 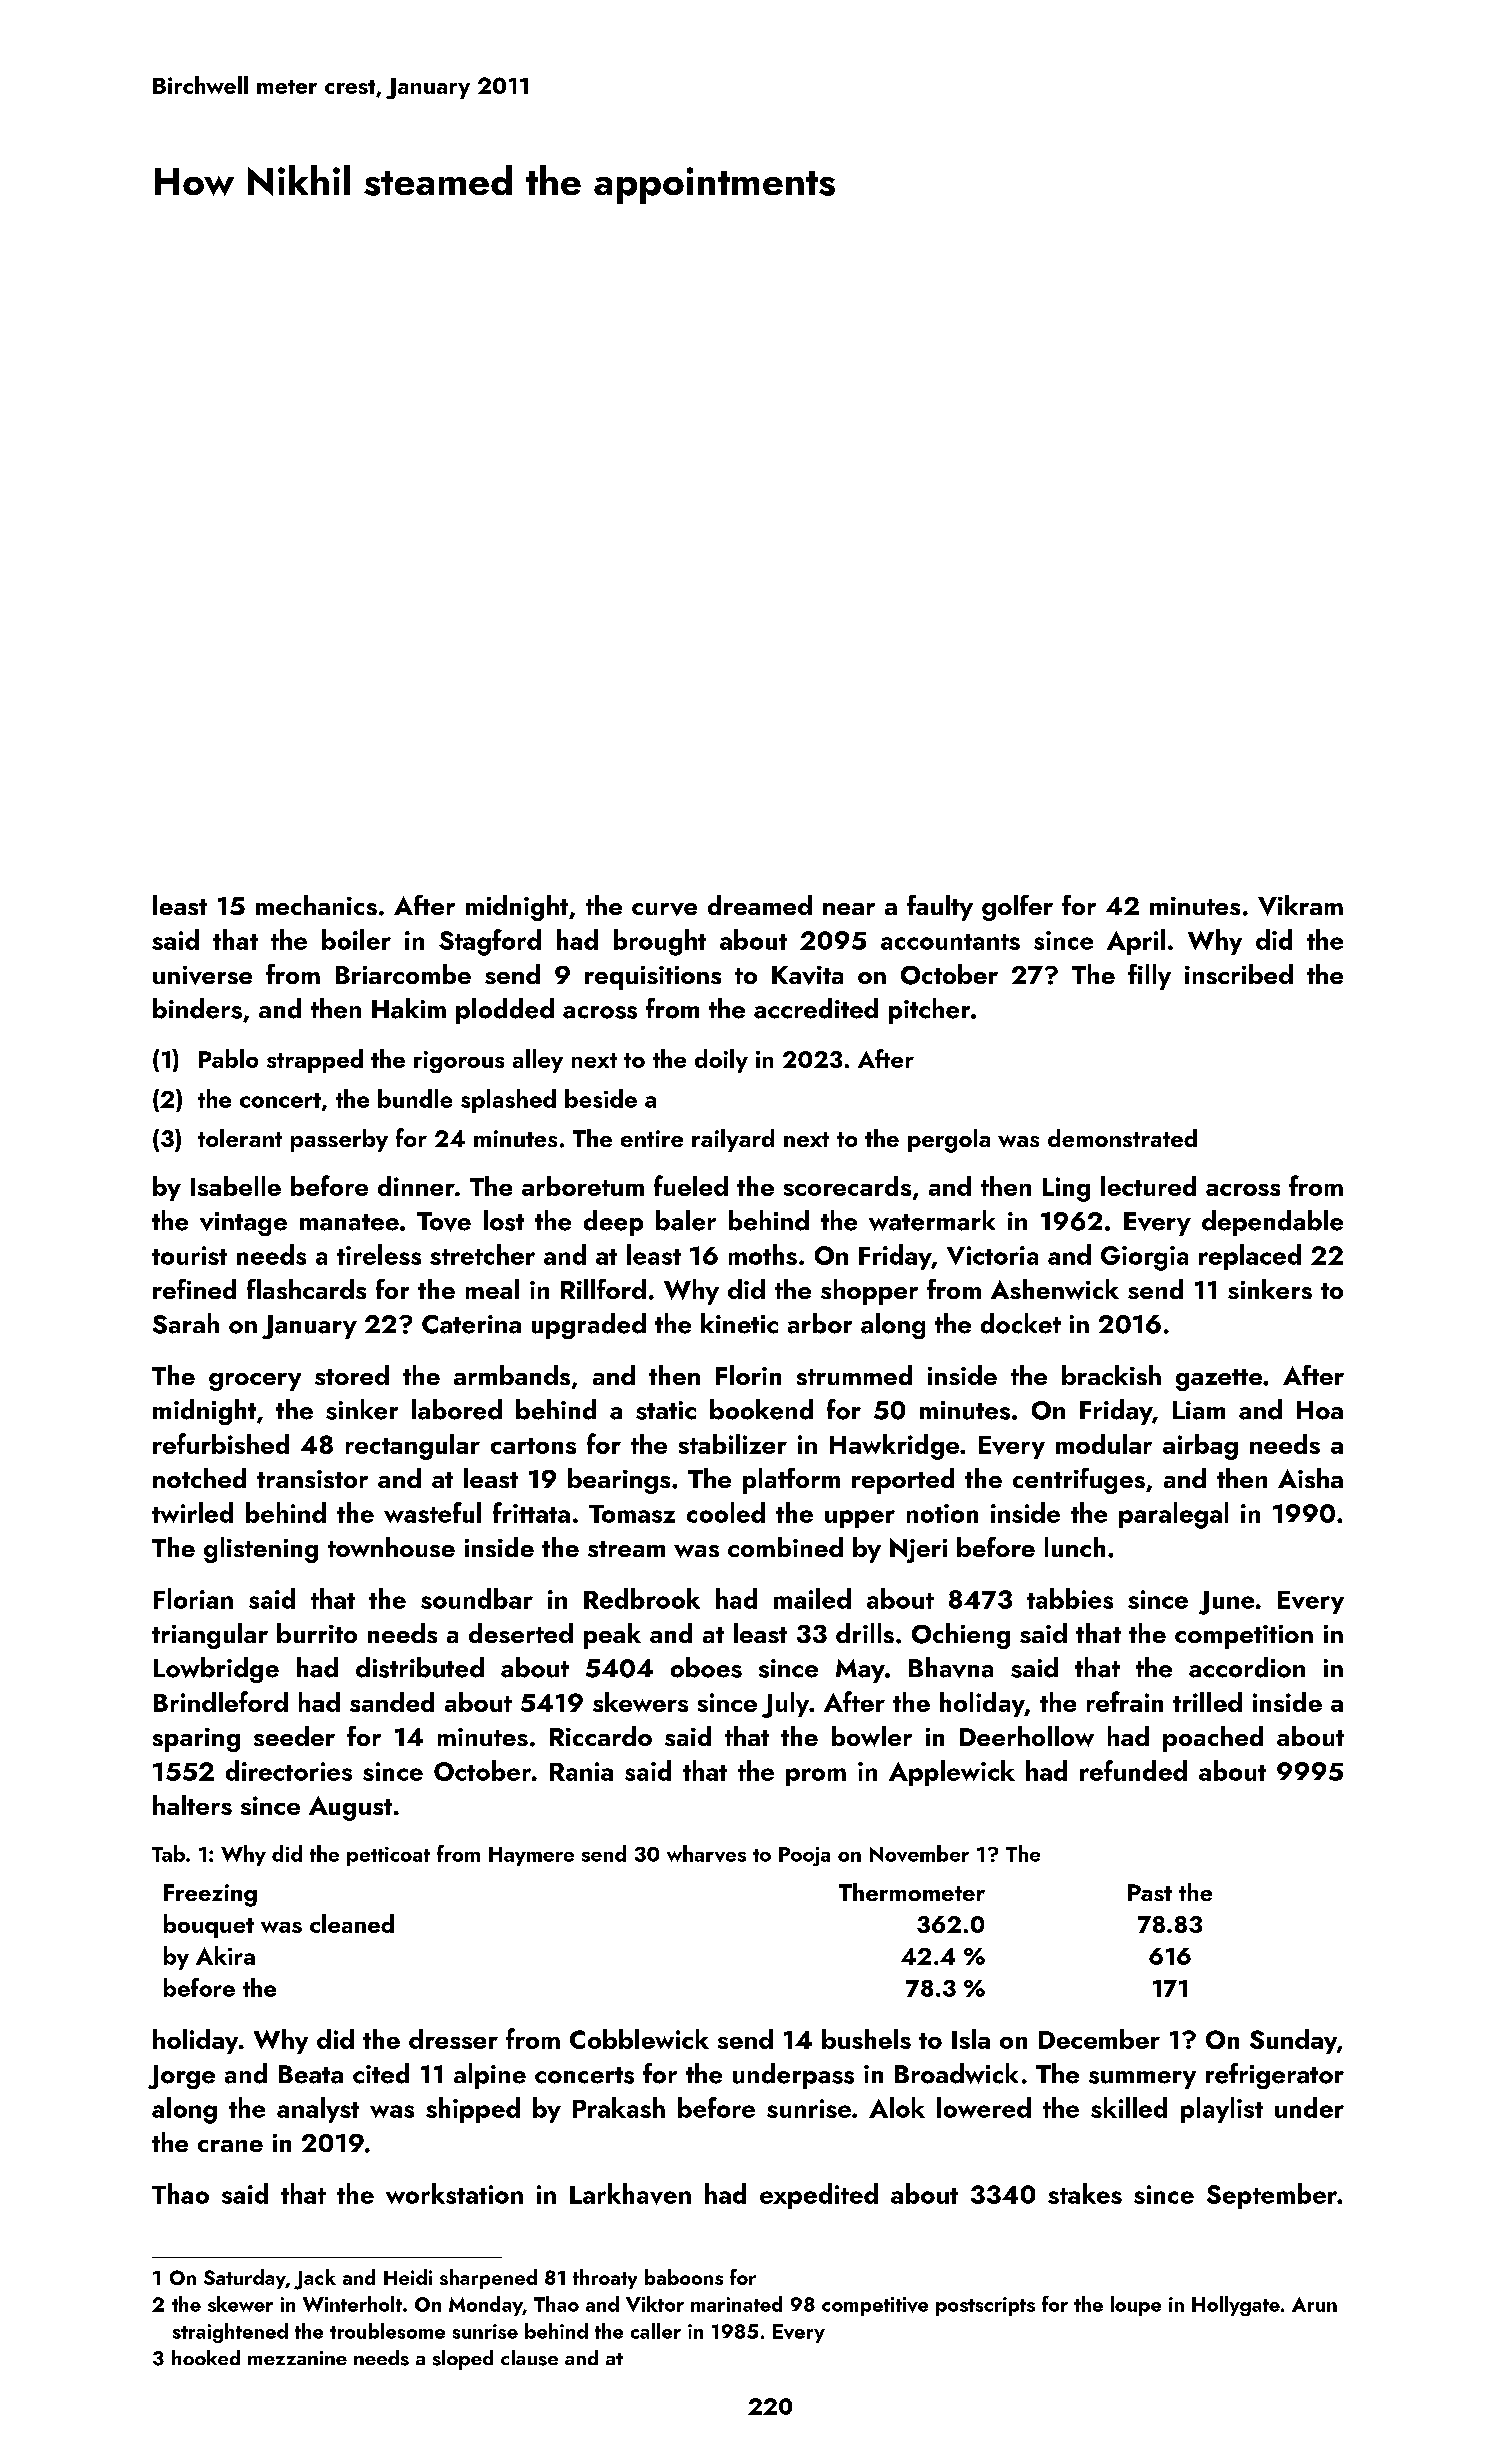 I want to click on grocery, so click(x=255, y=1382).
